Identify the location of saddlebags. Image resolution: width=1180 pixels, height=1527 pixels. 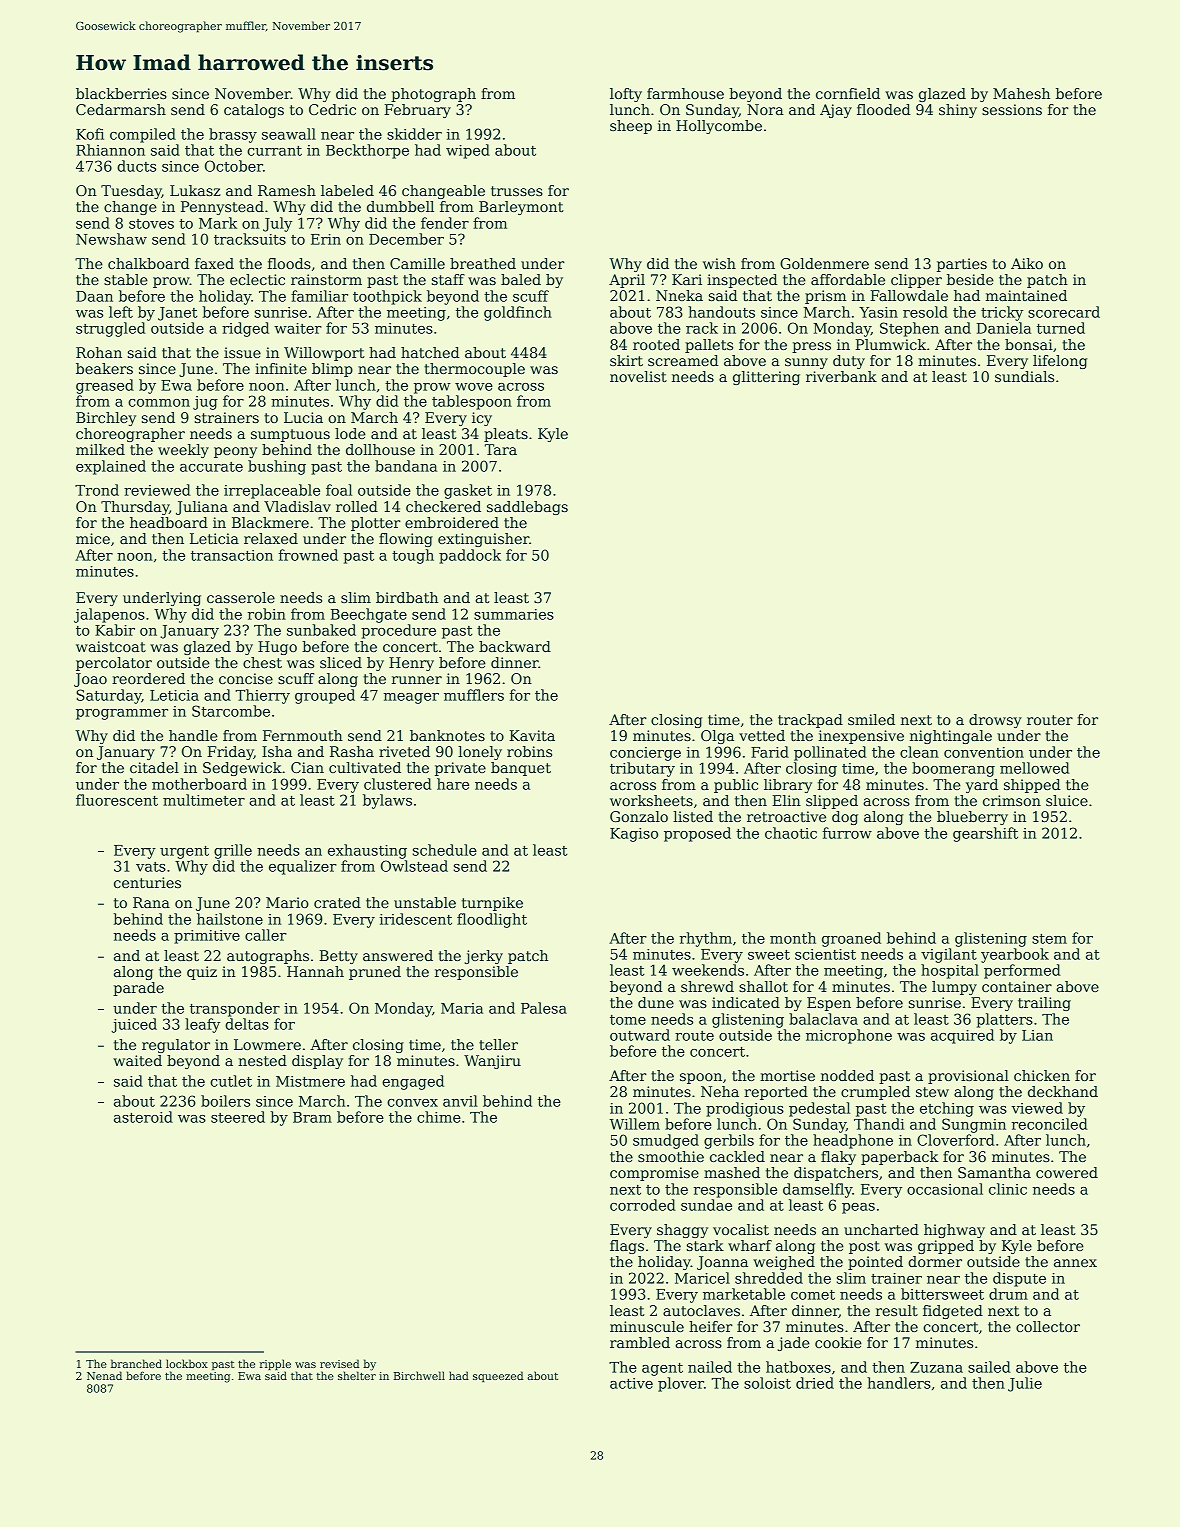
(527, 508).
